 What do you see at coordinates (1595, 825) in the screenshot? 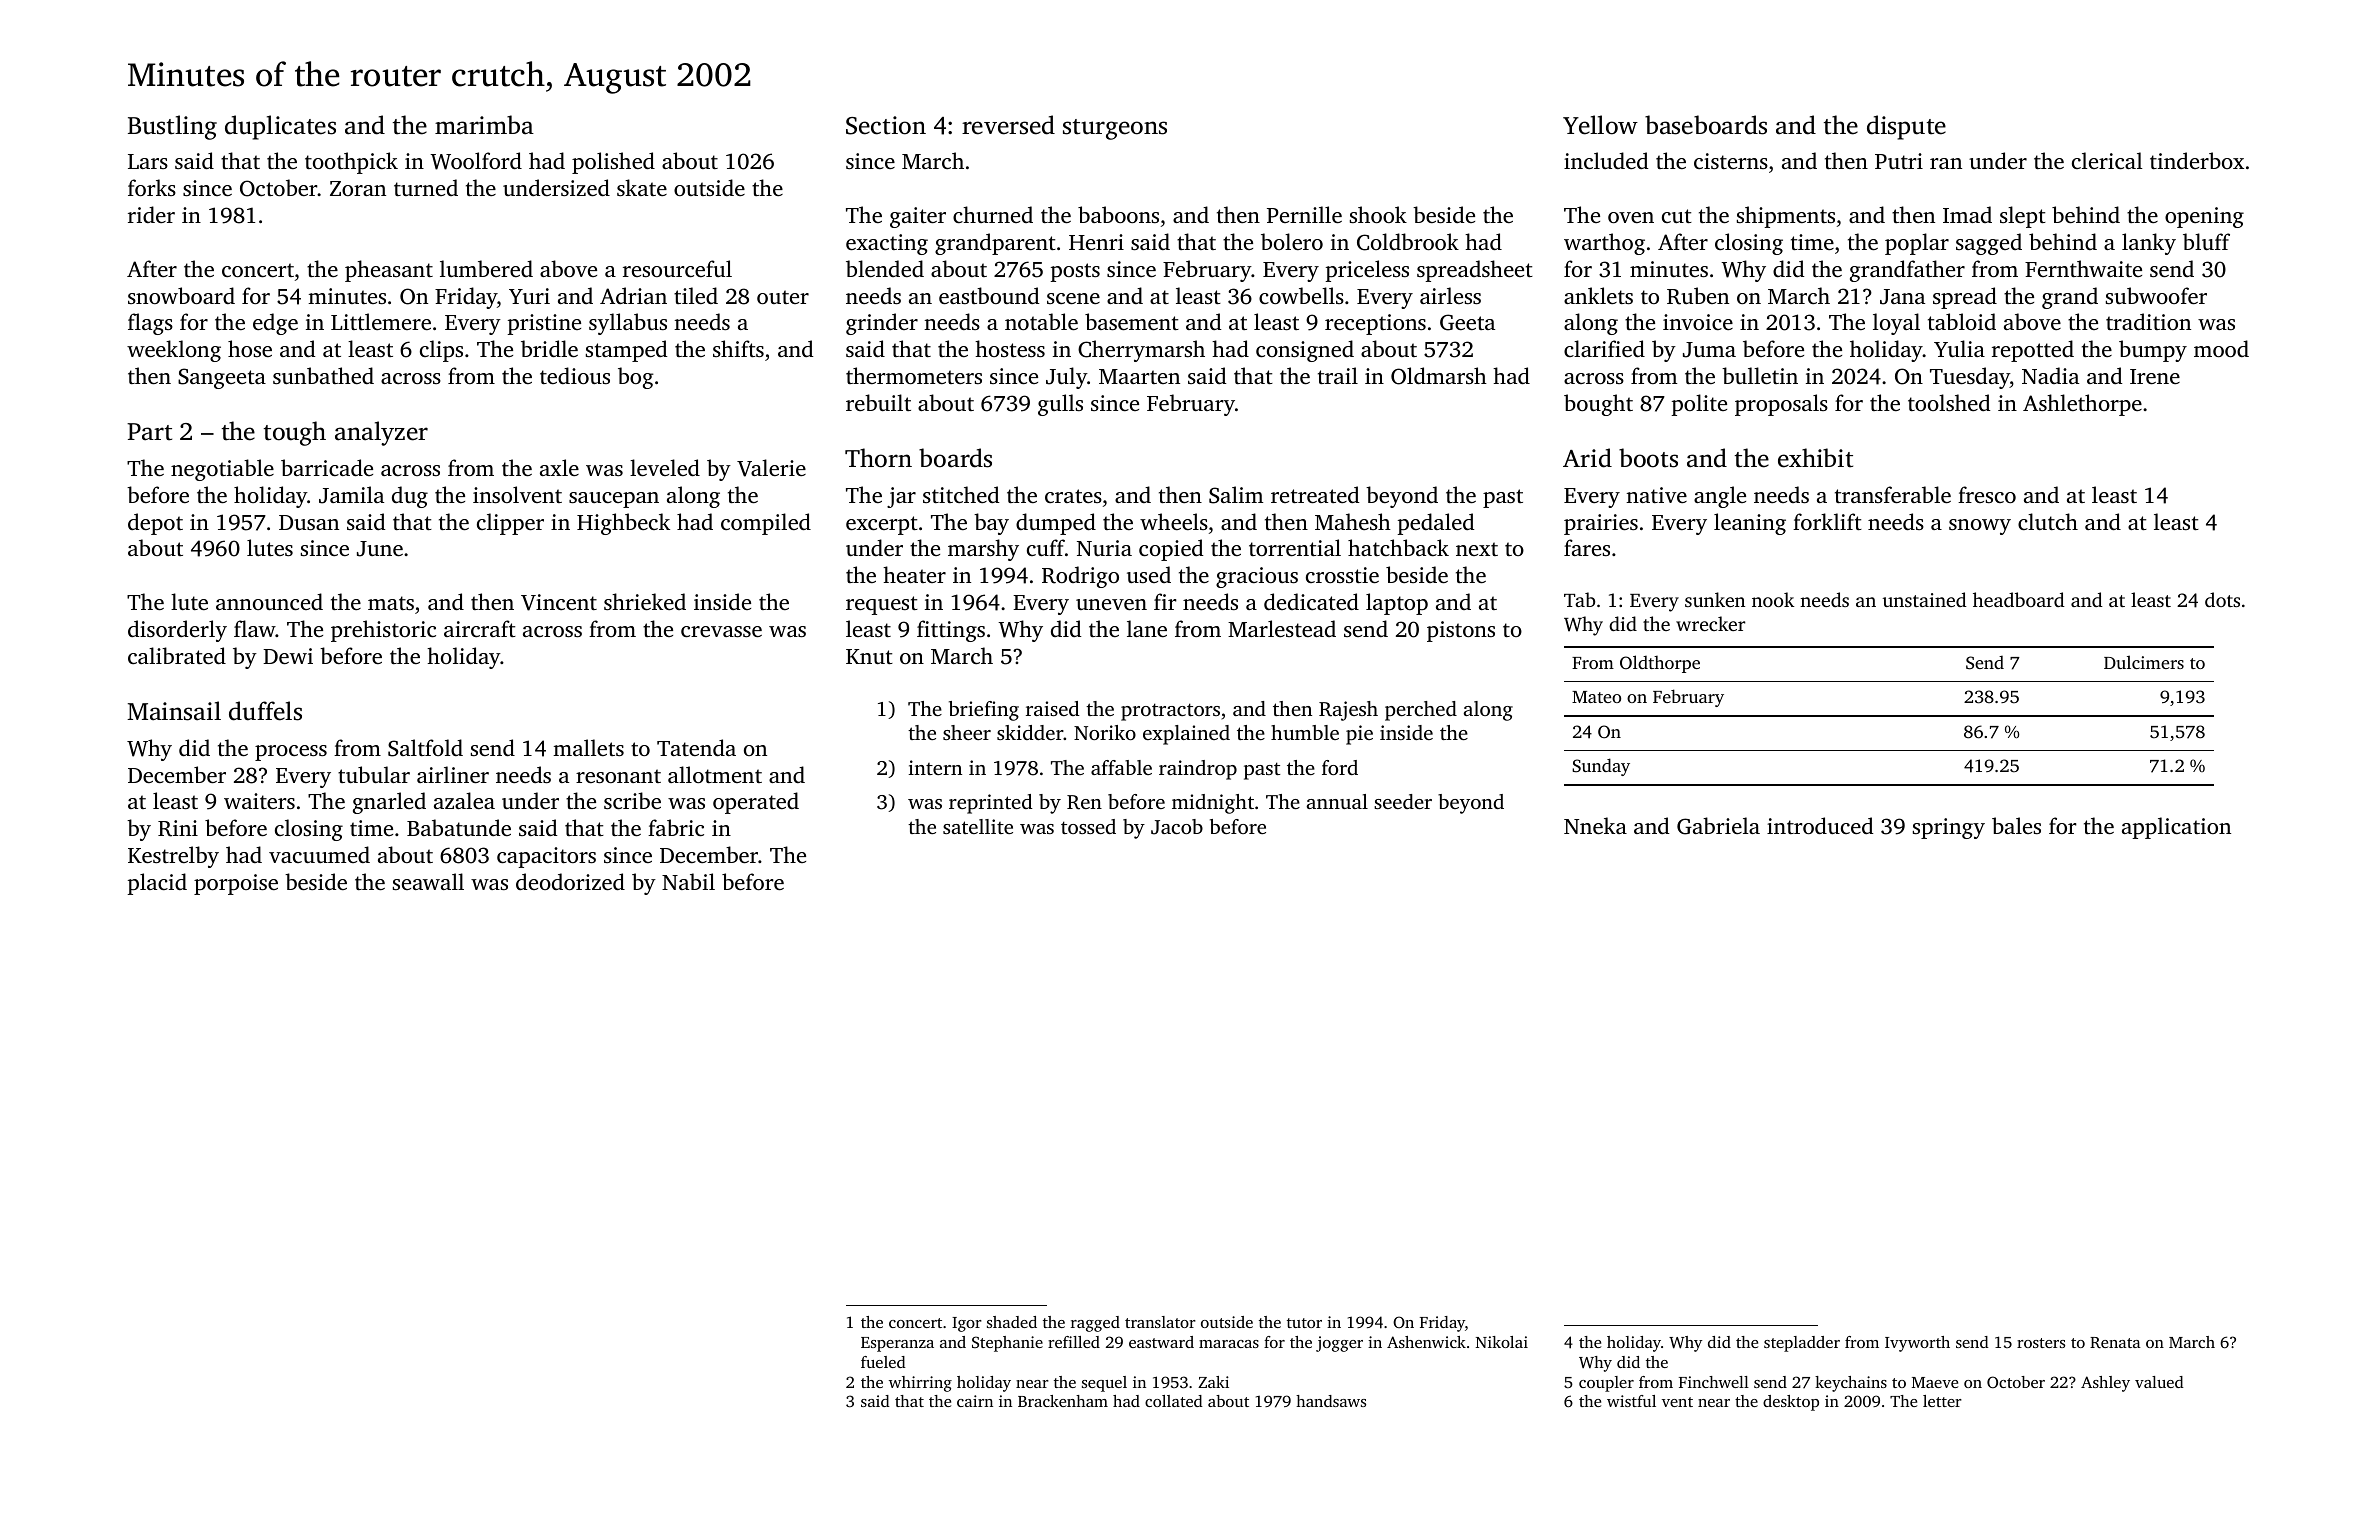
I see `Nneka` at bounding box center [1595, 825].
